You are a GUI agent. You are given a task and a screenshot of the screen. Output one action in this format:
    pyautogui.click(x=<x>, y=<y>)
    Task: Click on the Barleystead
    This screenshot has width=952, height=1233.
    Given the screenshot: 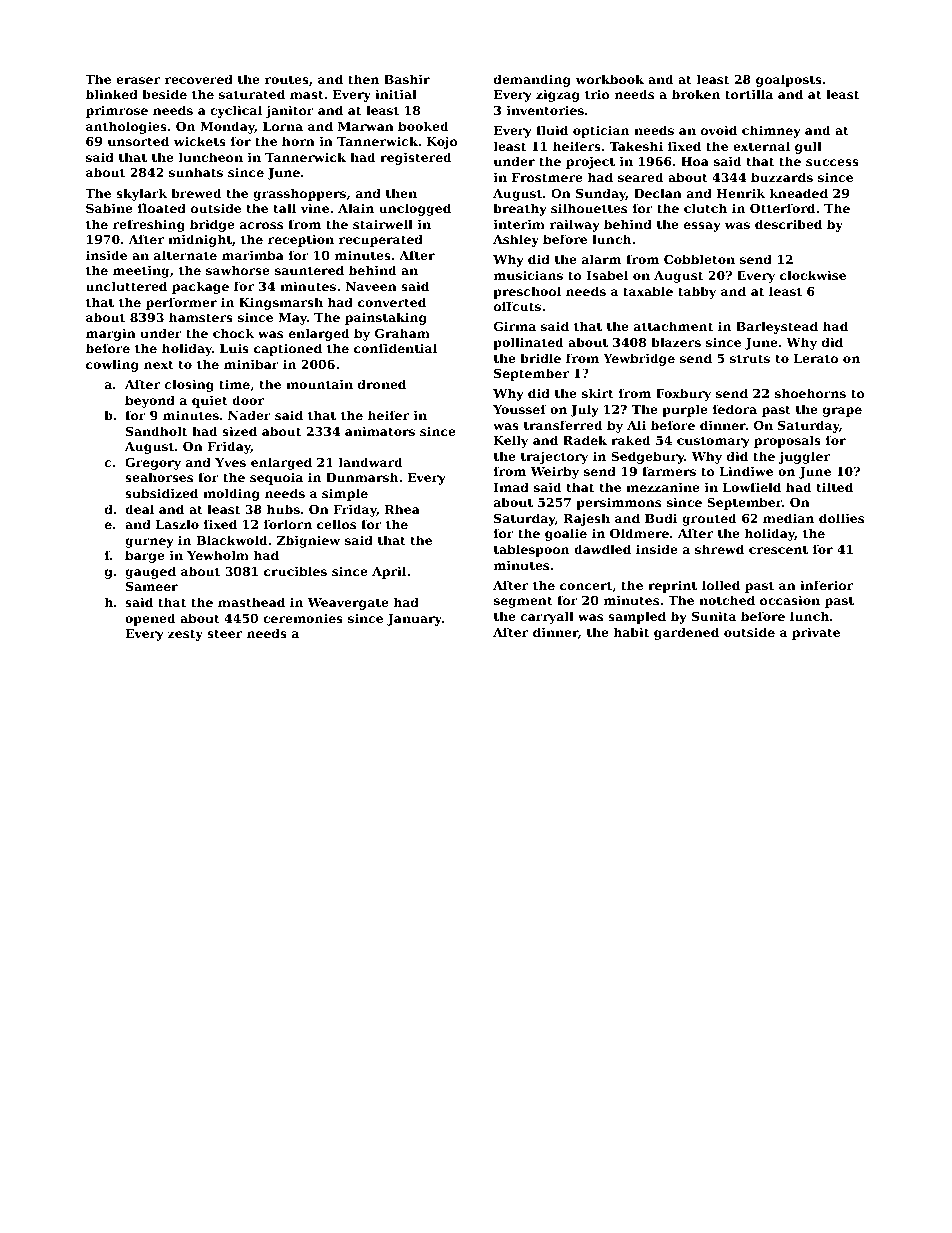 What is the action you would take?
    pyautogui.click(x=777, y=327)
